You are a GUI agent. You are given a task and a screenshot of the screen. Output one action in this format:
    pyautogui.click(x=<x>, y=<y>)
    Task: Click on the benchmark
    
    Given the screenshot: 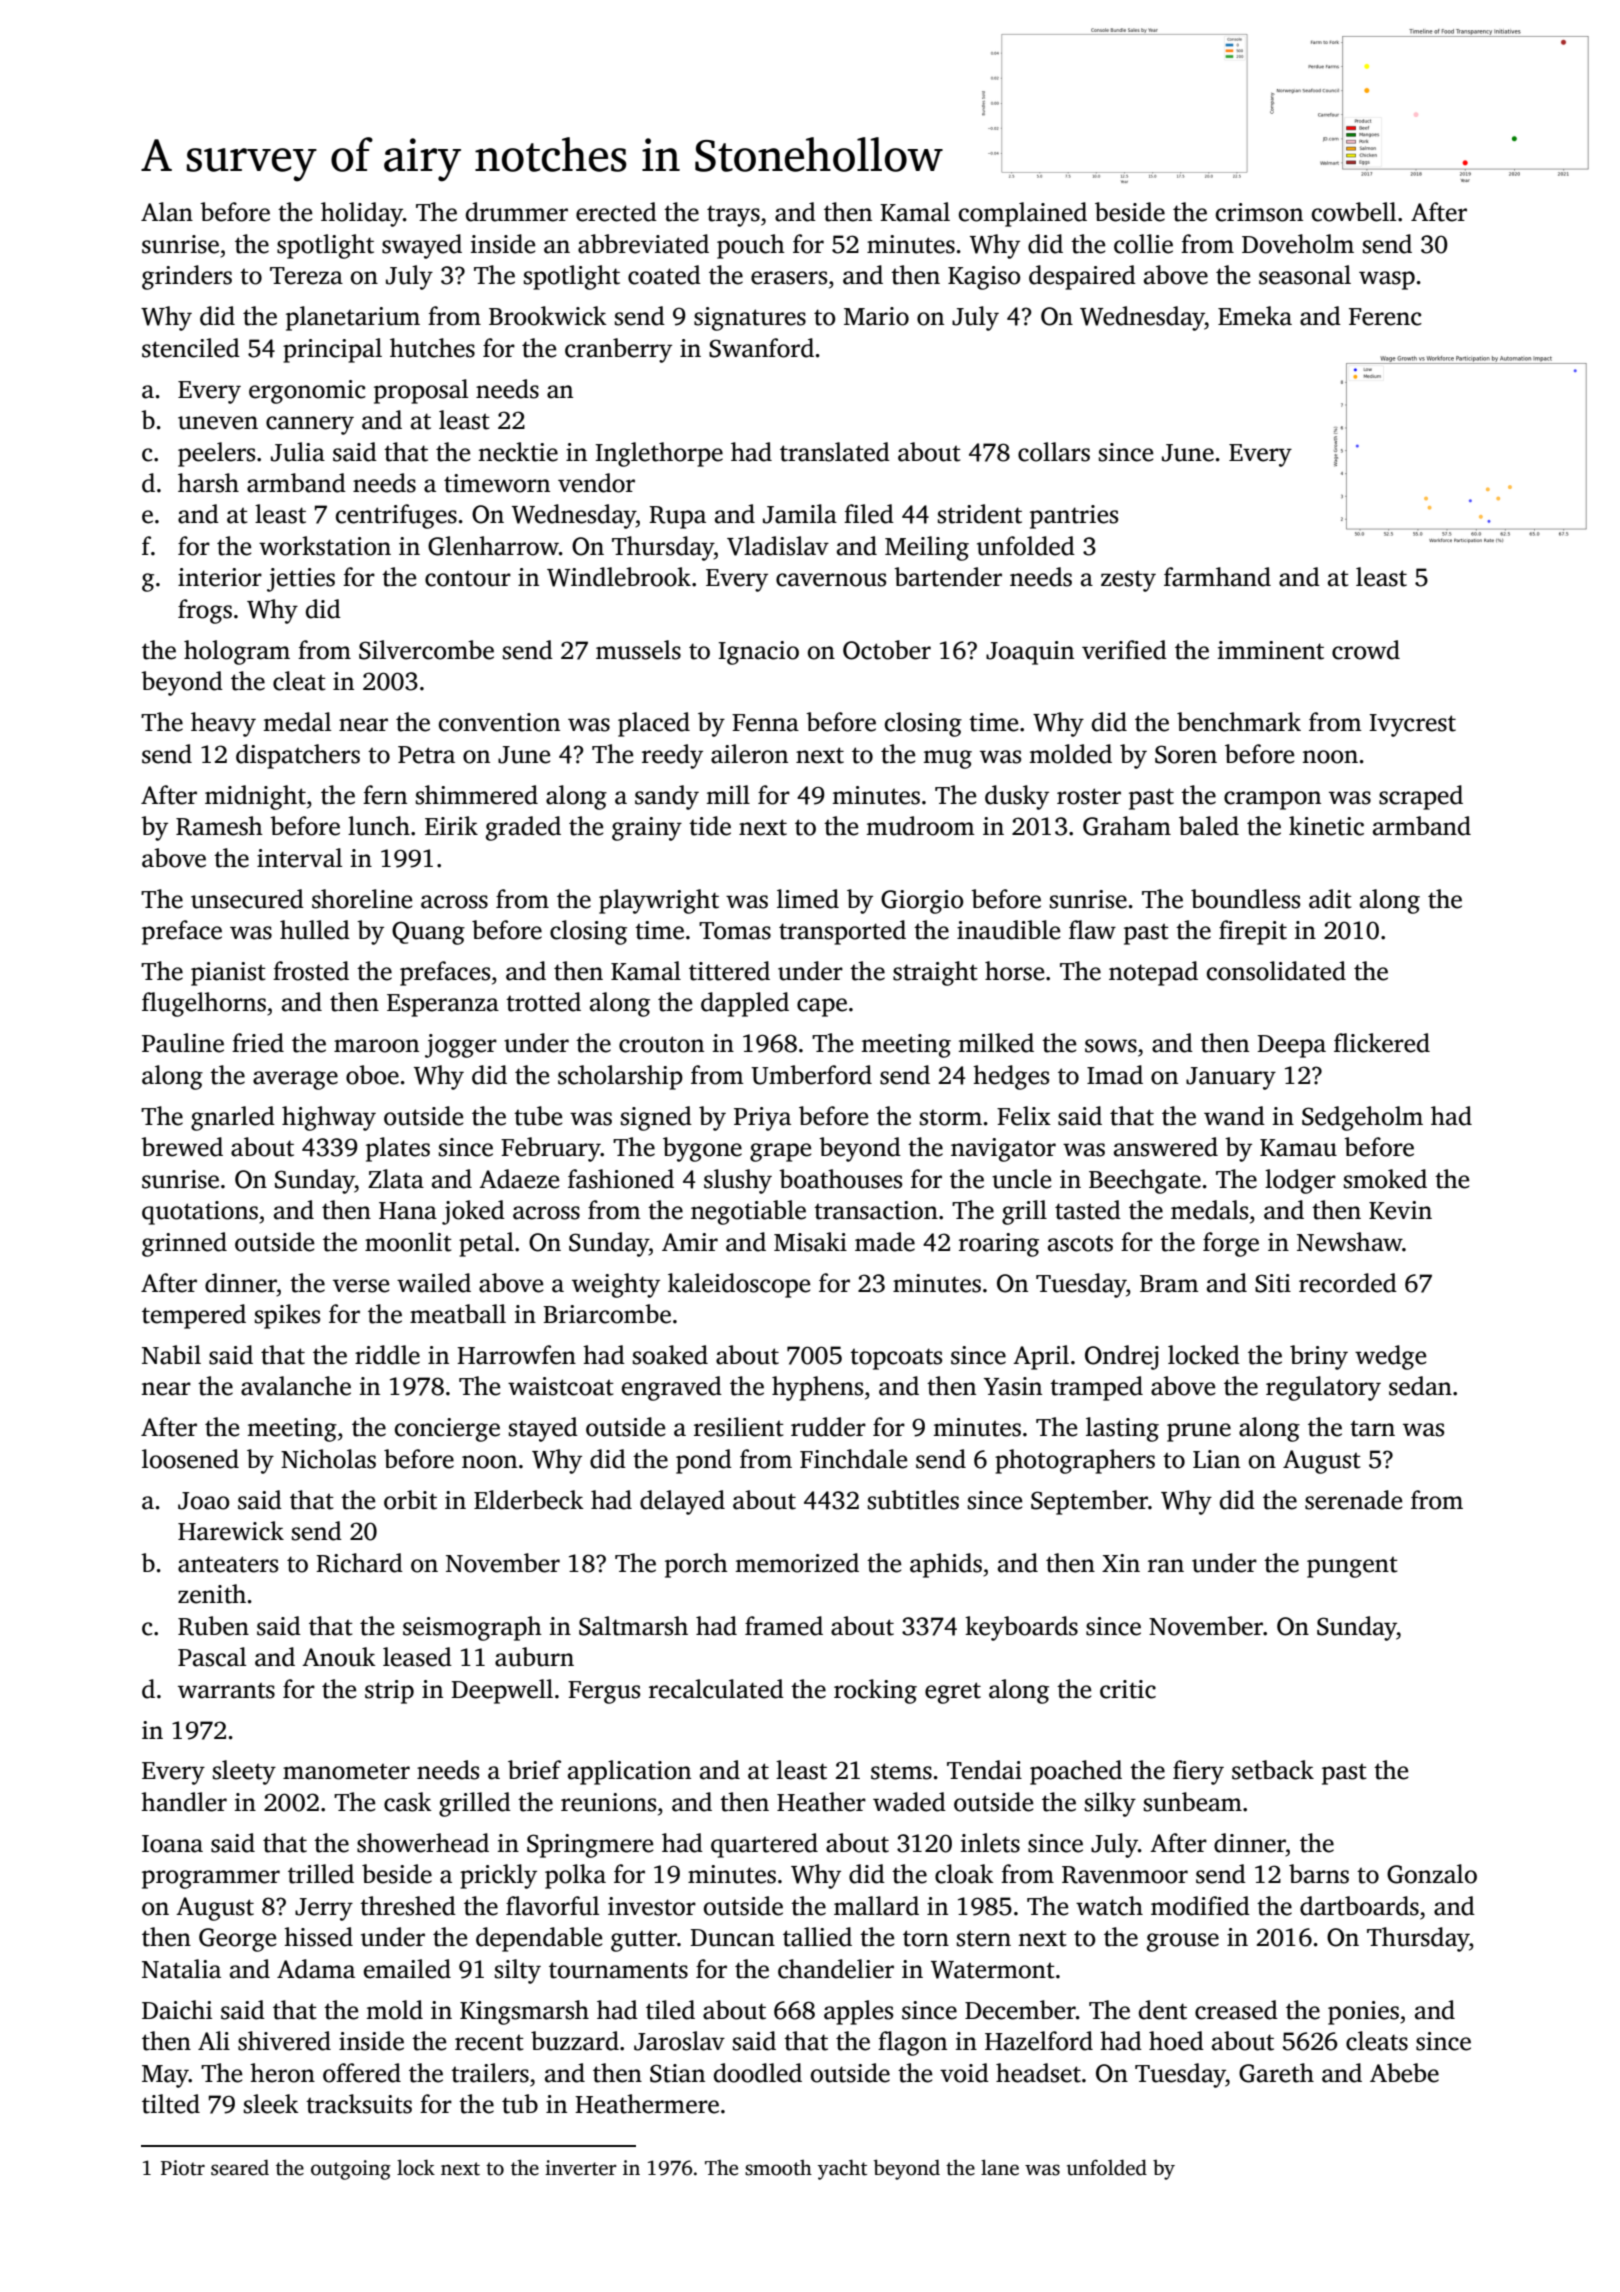 What is the action you would take?
    pyautogui.click(x=1239, y=722)
